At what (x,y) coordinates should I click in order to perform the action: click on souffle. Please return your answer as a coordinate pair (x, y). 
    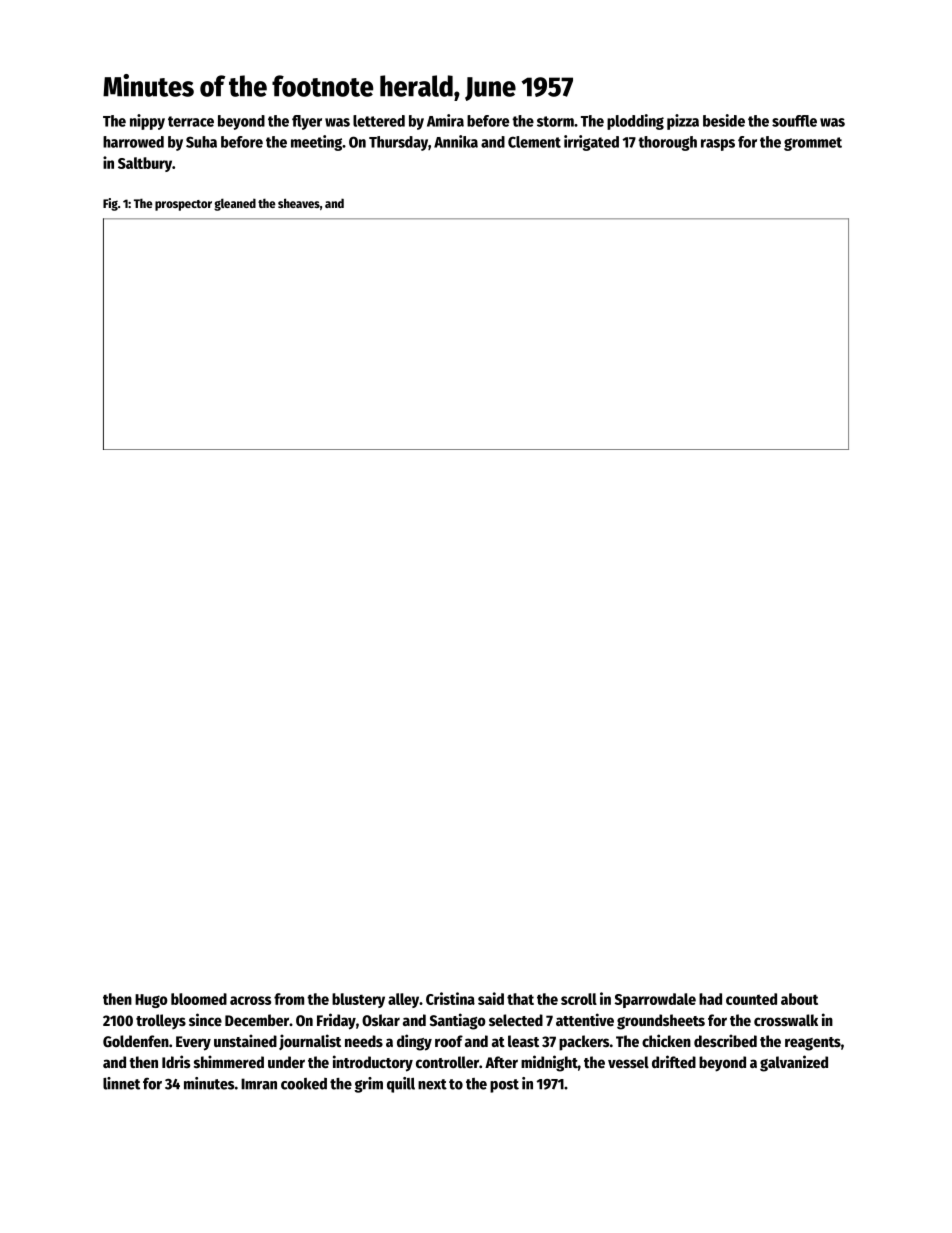
    Looking at the image, I should click on (794, 121).
